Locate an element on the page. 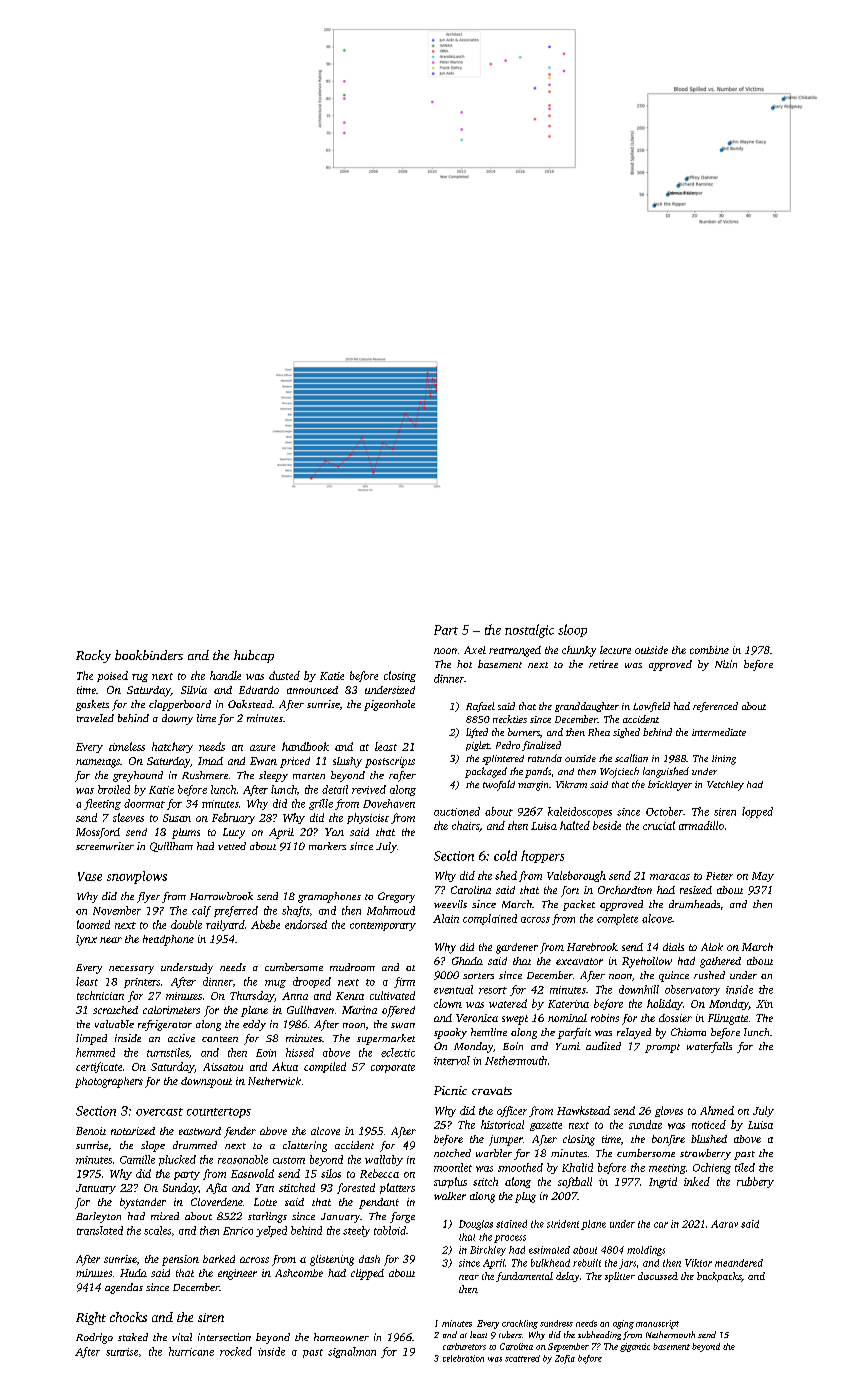  Rocky is located at coordinates (93, 656).
